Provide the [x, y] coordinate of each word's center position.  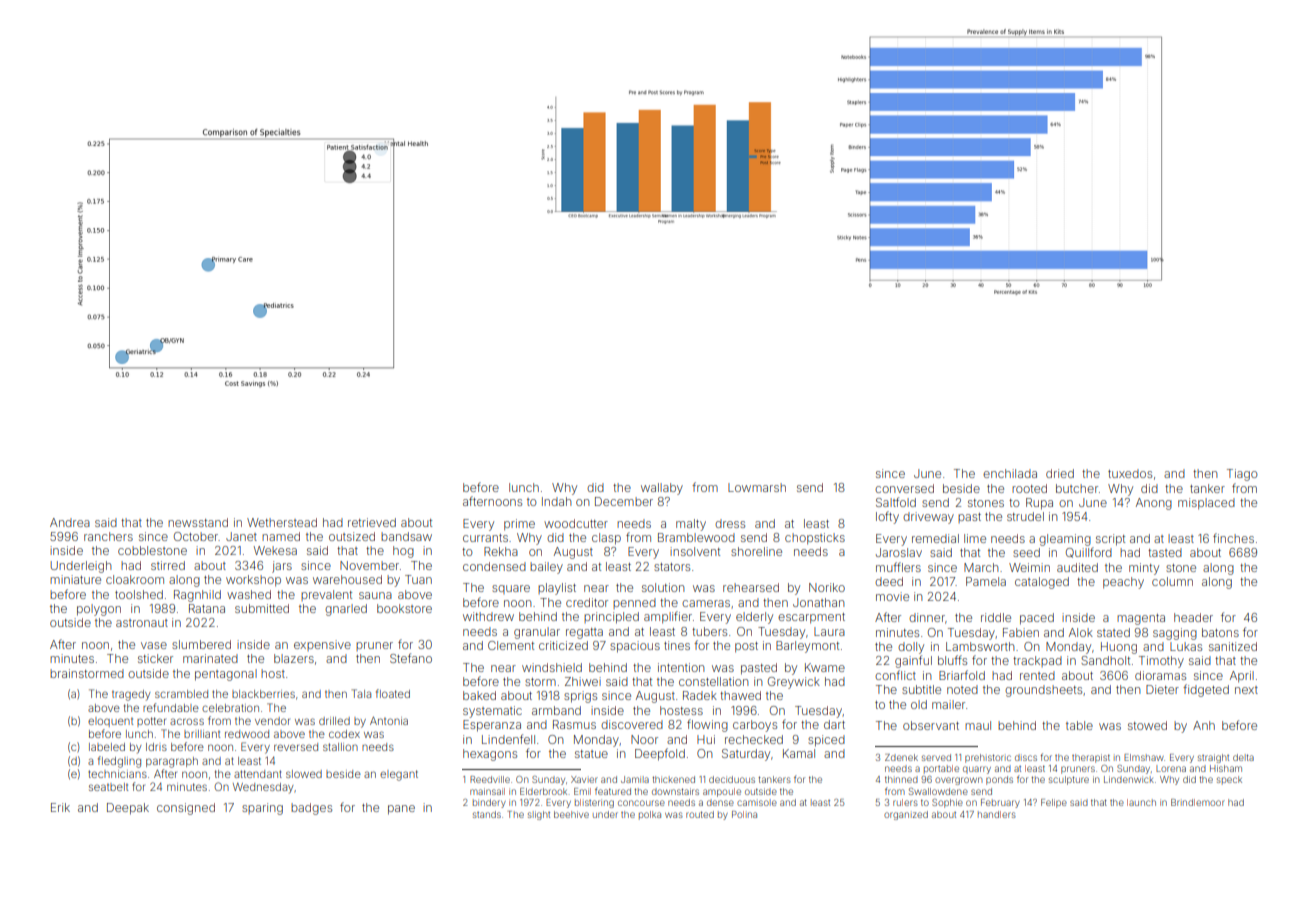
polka [650, 815]
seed [1026, 552]
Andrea [70, 522]
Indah [557, 501]
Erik [60, 807]
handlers [997, 814]
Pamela [986, 581]
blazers [294, 658]
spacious [635, 647]
